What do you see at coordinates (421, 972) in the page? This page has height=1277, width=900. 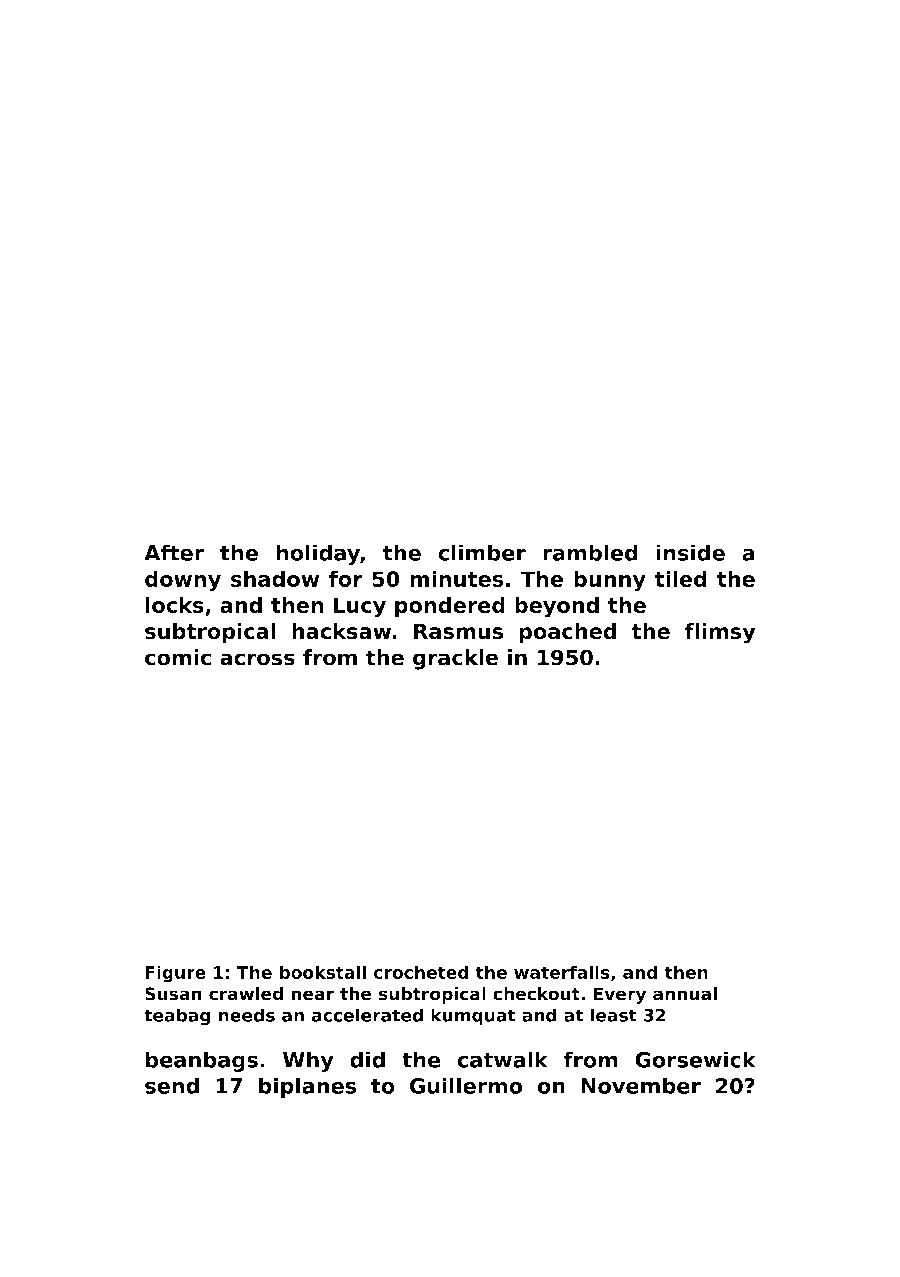 I see `crocheted` at bounding box center [421, 972].
